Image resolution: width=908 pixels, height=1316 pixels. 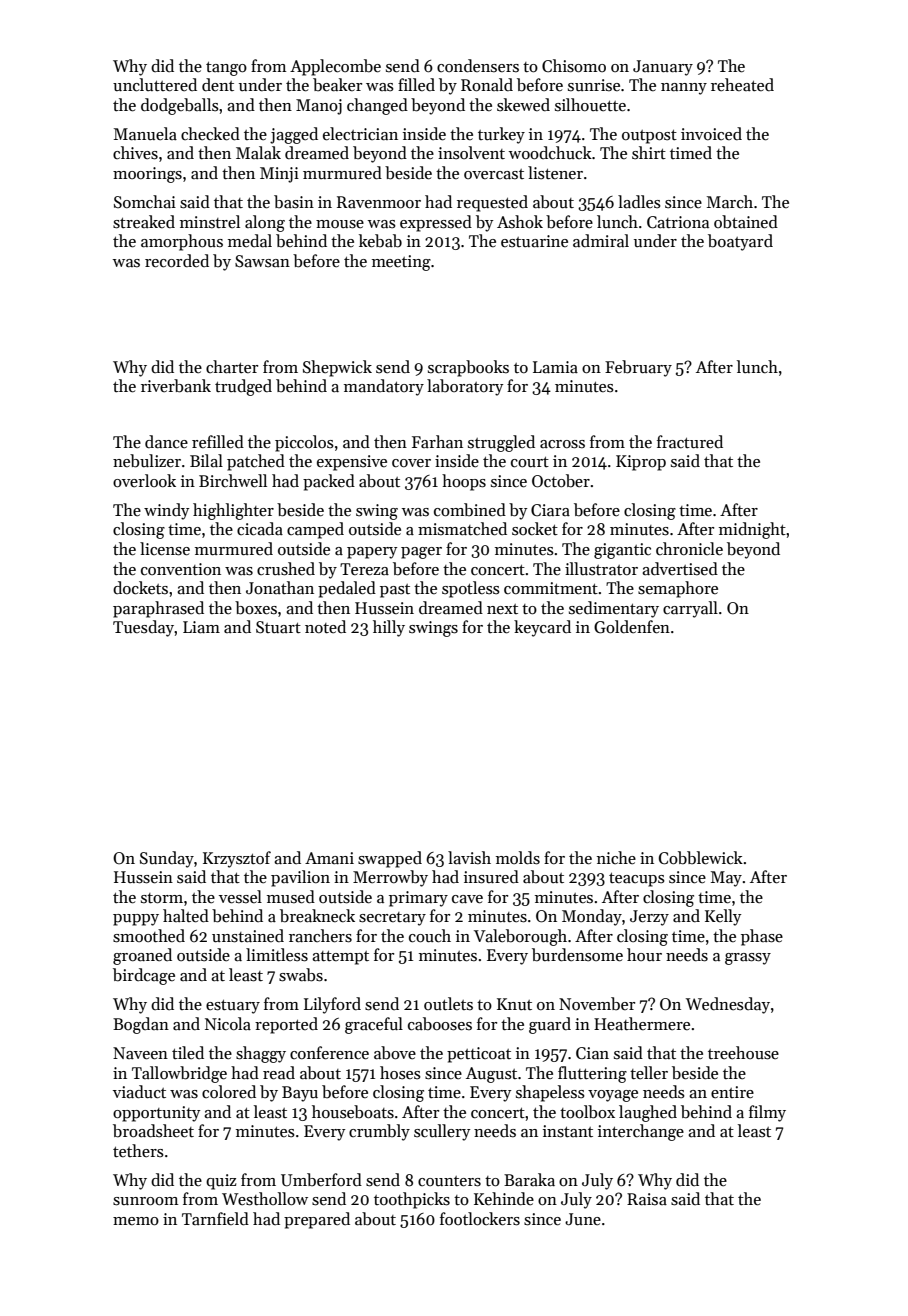 What do you see at coordinates (480, 1219) in the document?
I see `footlockers` at bounding box center [480, 1219].
